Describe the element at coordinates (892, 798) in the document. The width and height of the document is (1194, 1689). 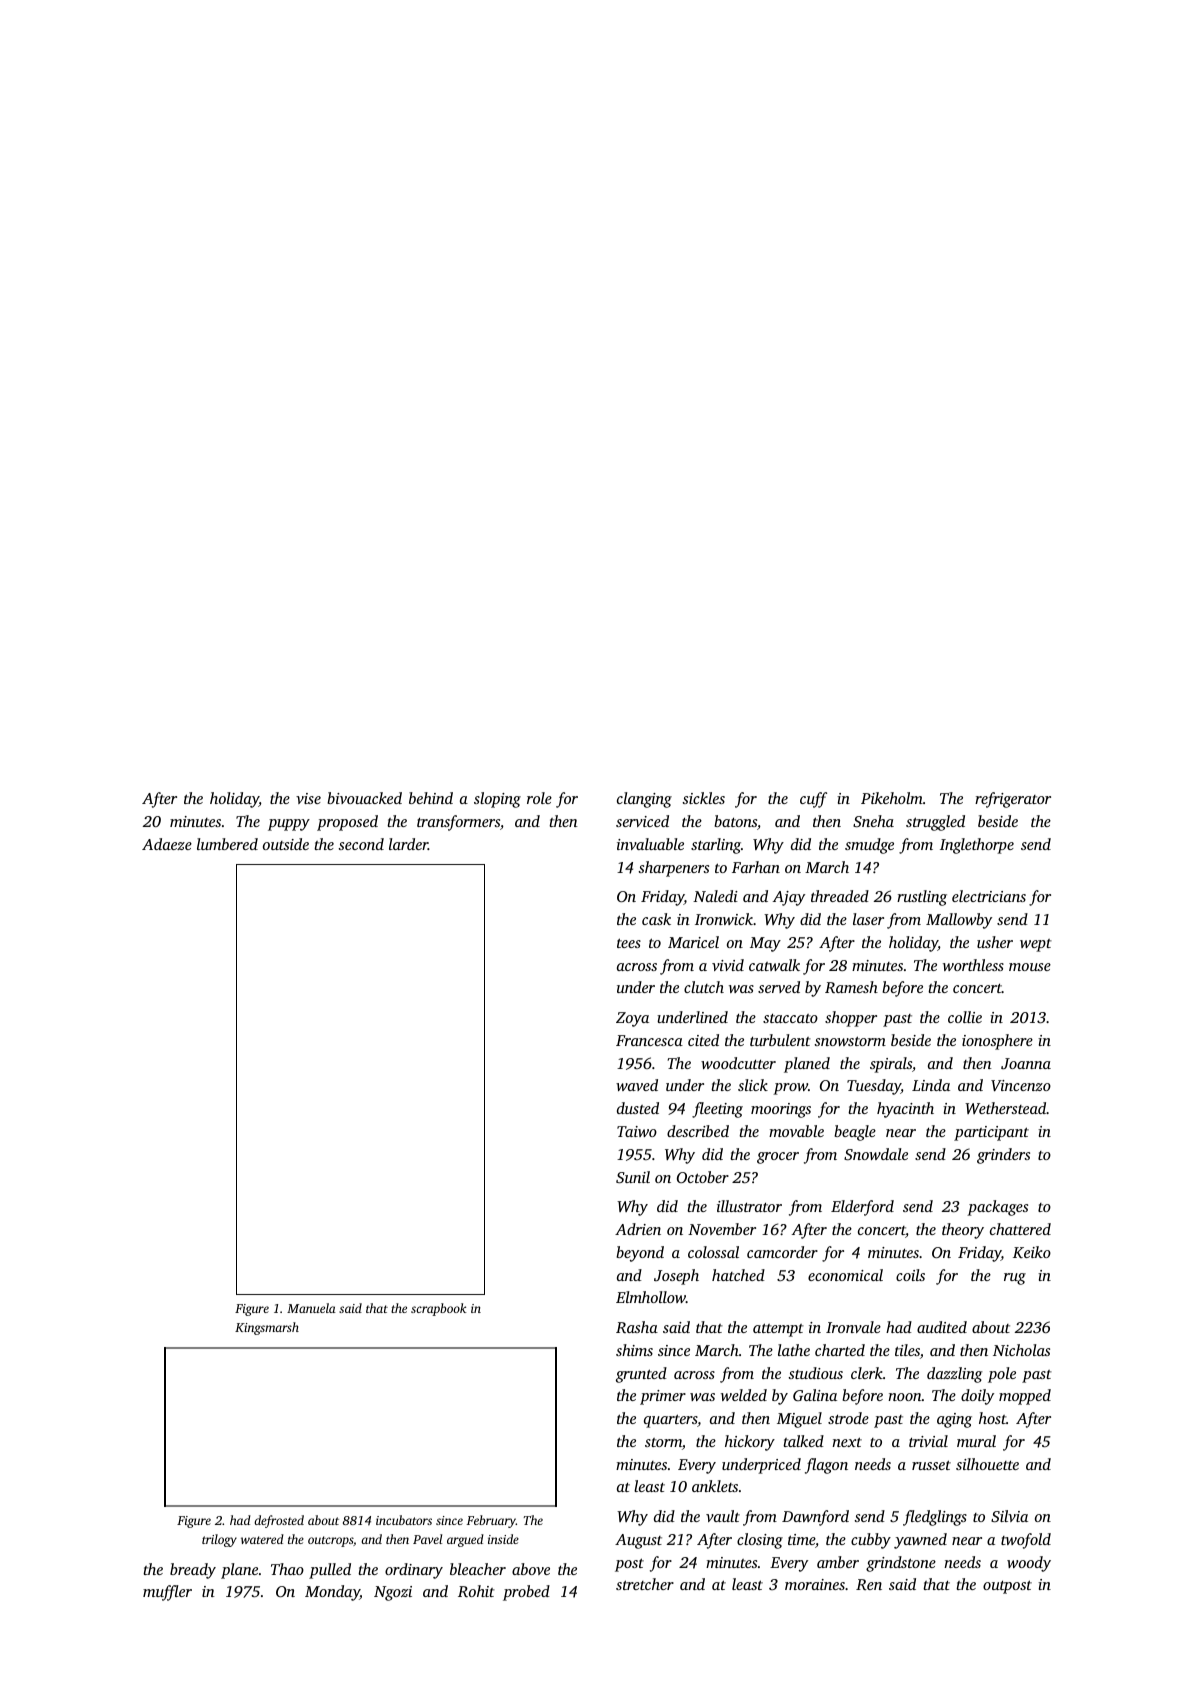
I see `Pikeholm` at that location.
